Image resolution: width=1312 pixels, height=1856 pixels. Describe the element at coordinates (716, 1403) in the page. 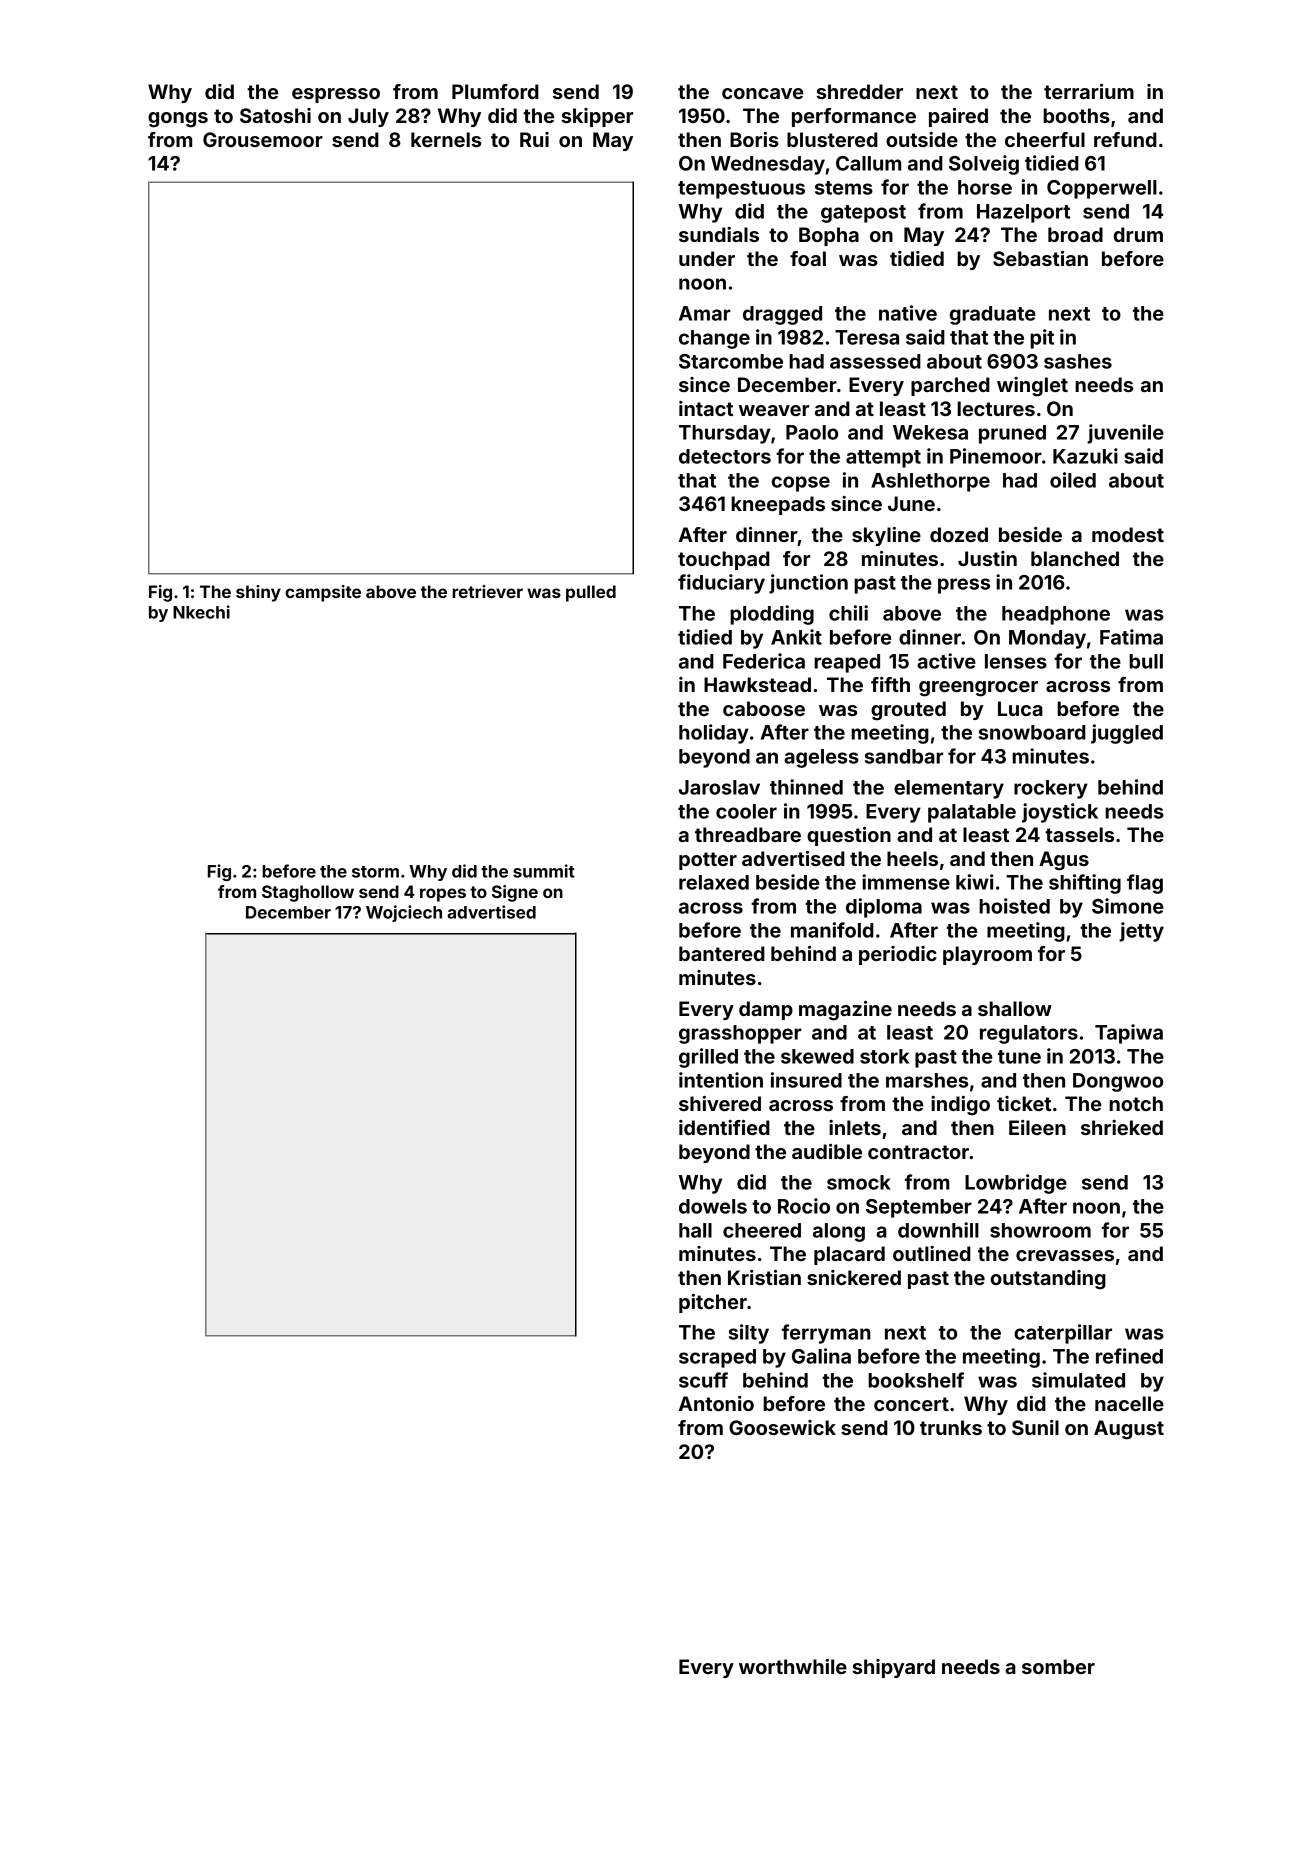

I see `Antonio` at that location.
